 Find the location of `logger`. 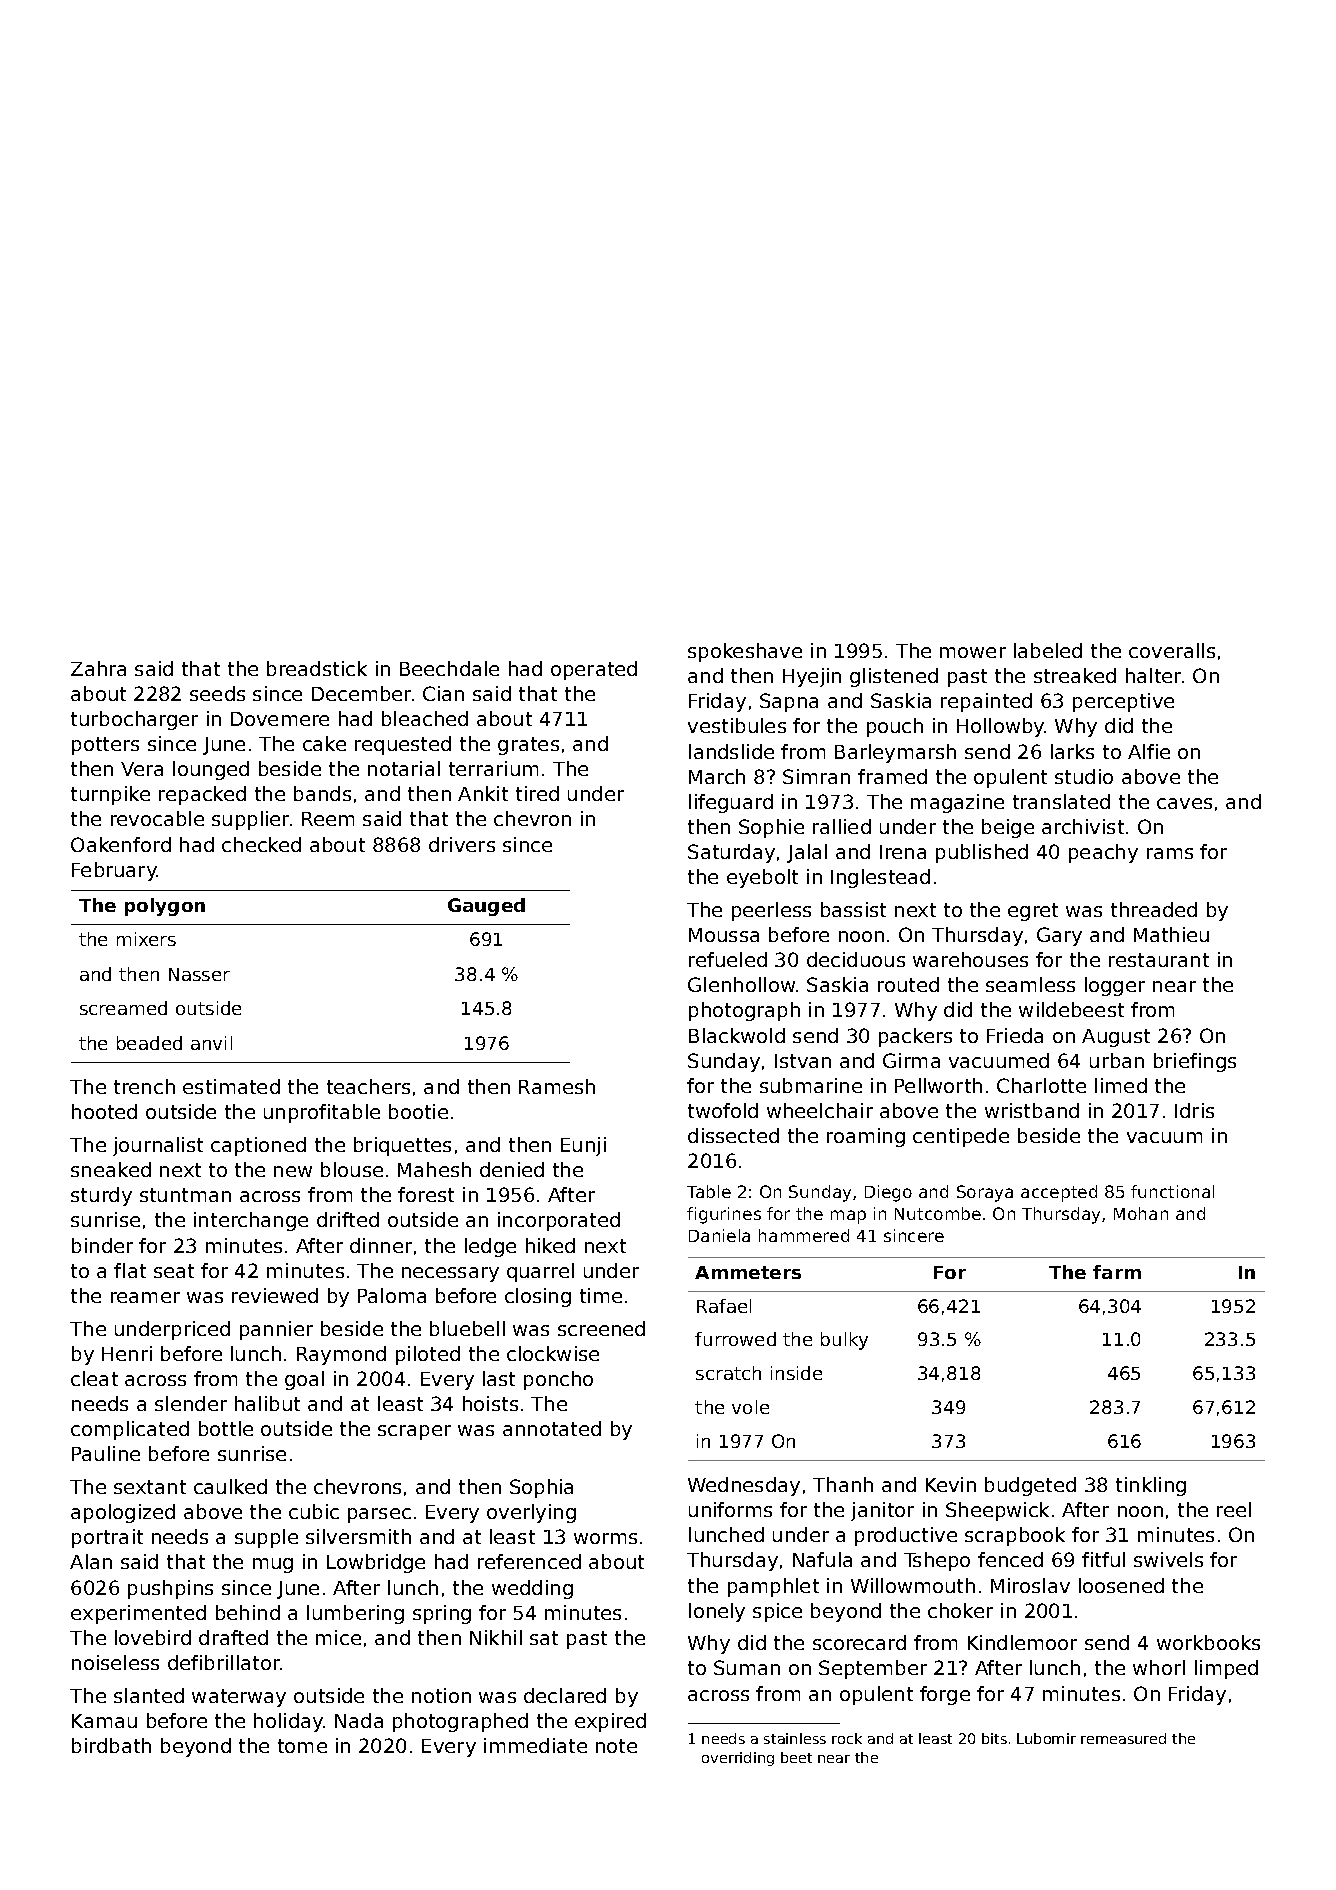

logger is located at coordinates (1115, 986).
